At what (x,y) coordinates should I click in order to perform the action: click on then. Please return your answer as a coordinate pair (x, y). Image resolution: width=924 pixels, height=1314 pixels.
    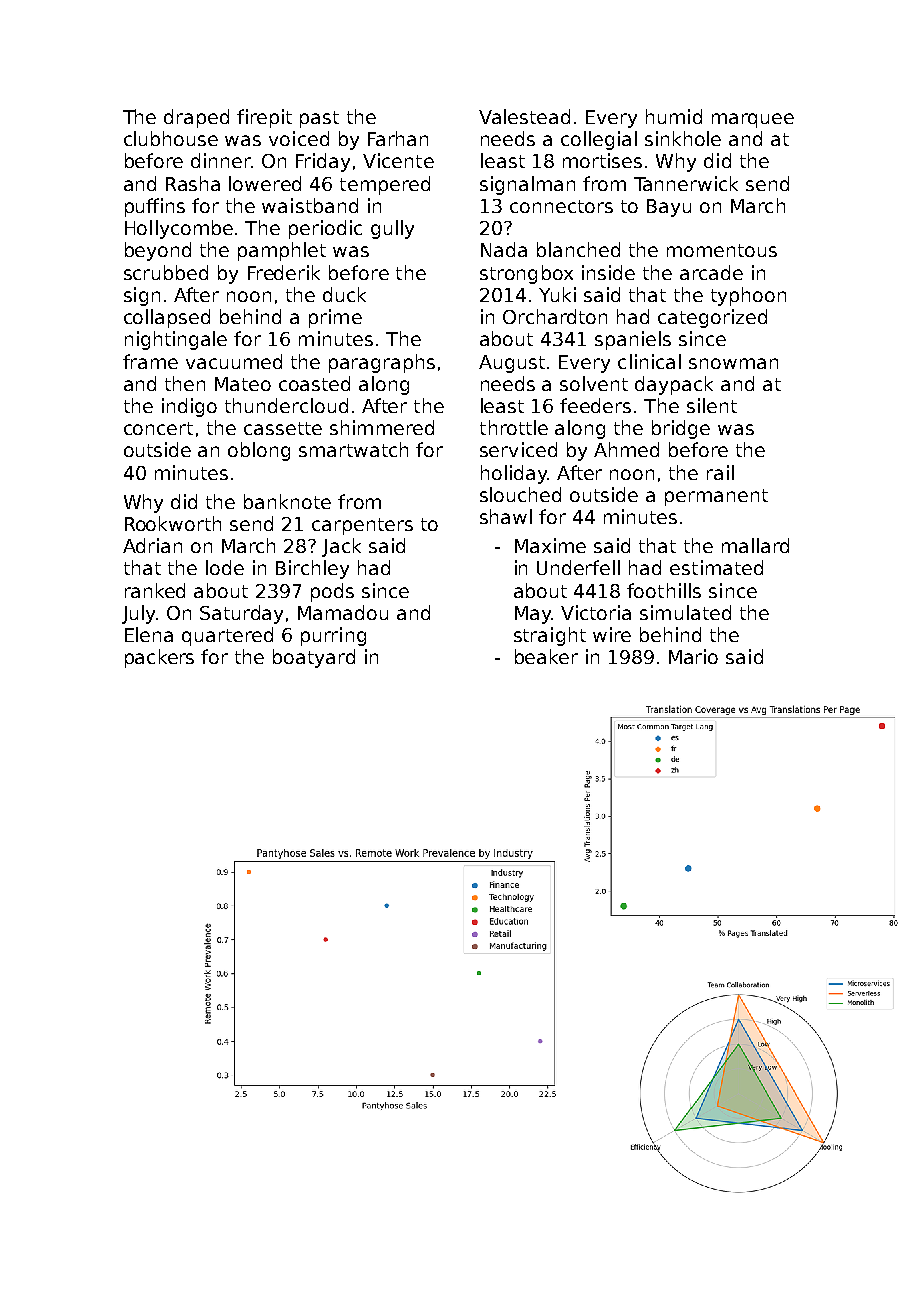
    Looking at the image, I should click on (185, 383).
